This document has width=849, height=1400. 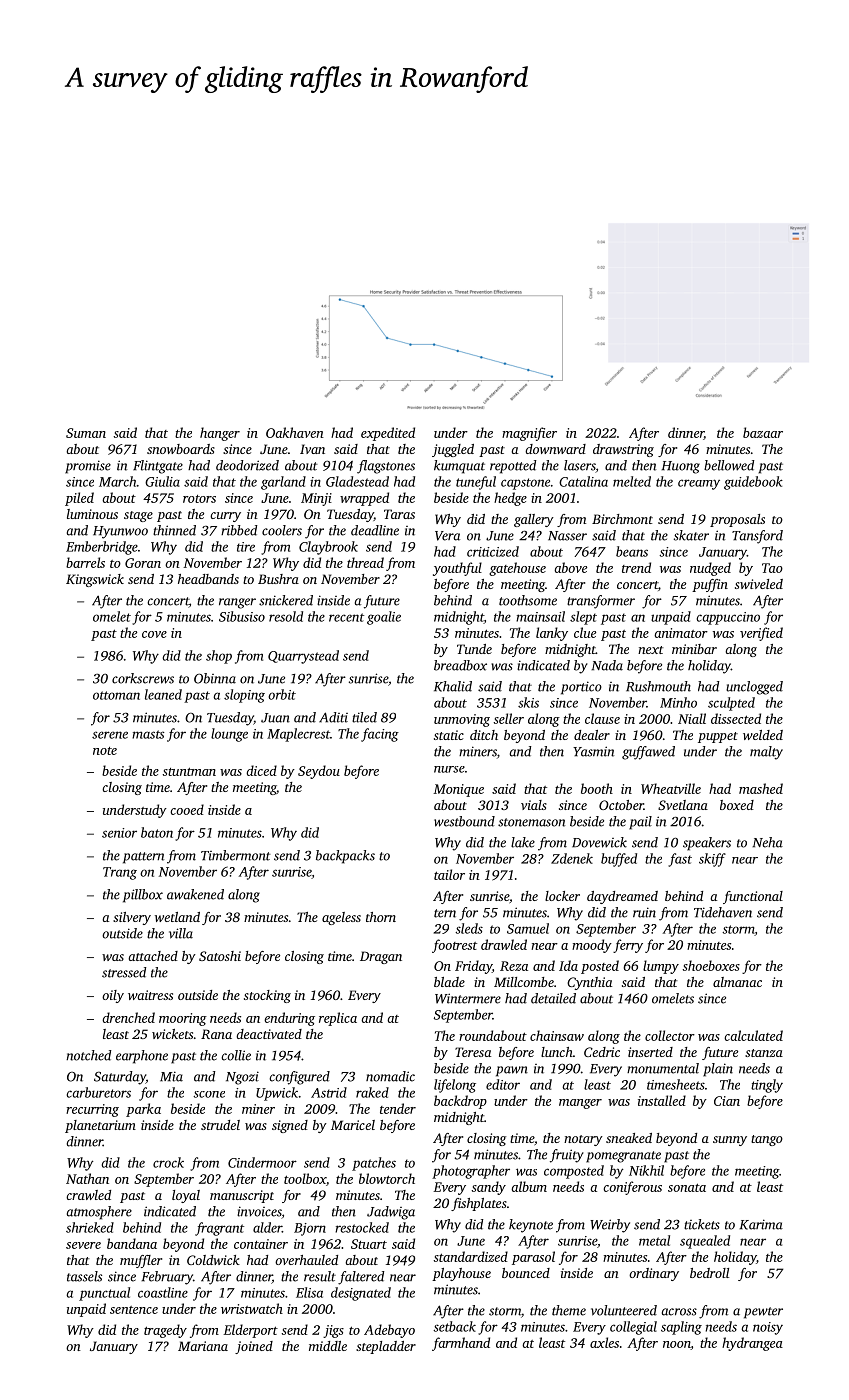 I want to click on snowboards, so click(x=181, y=449).
